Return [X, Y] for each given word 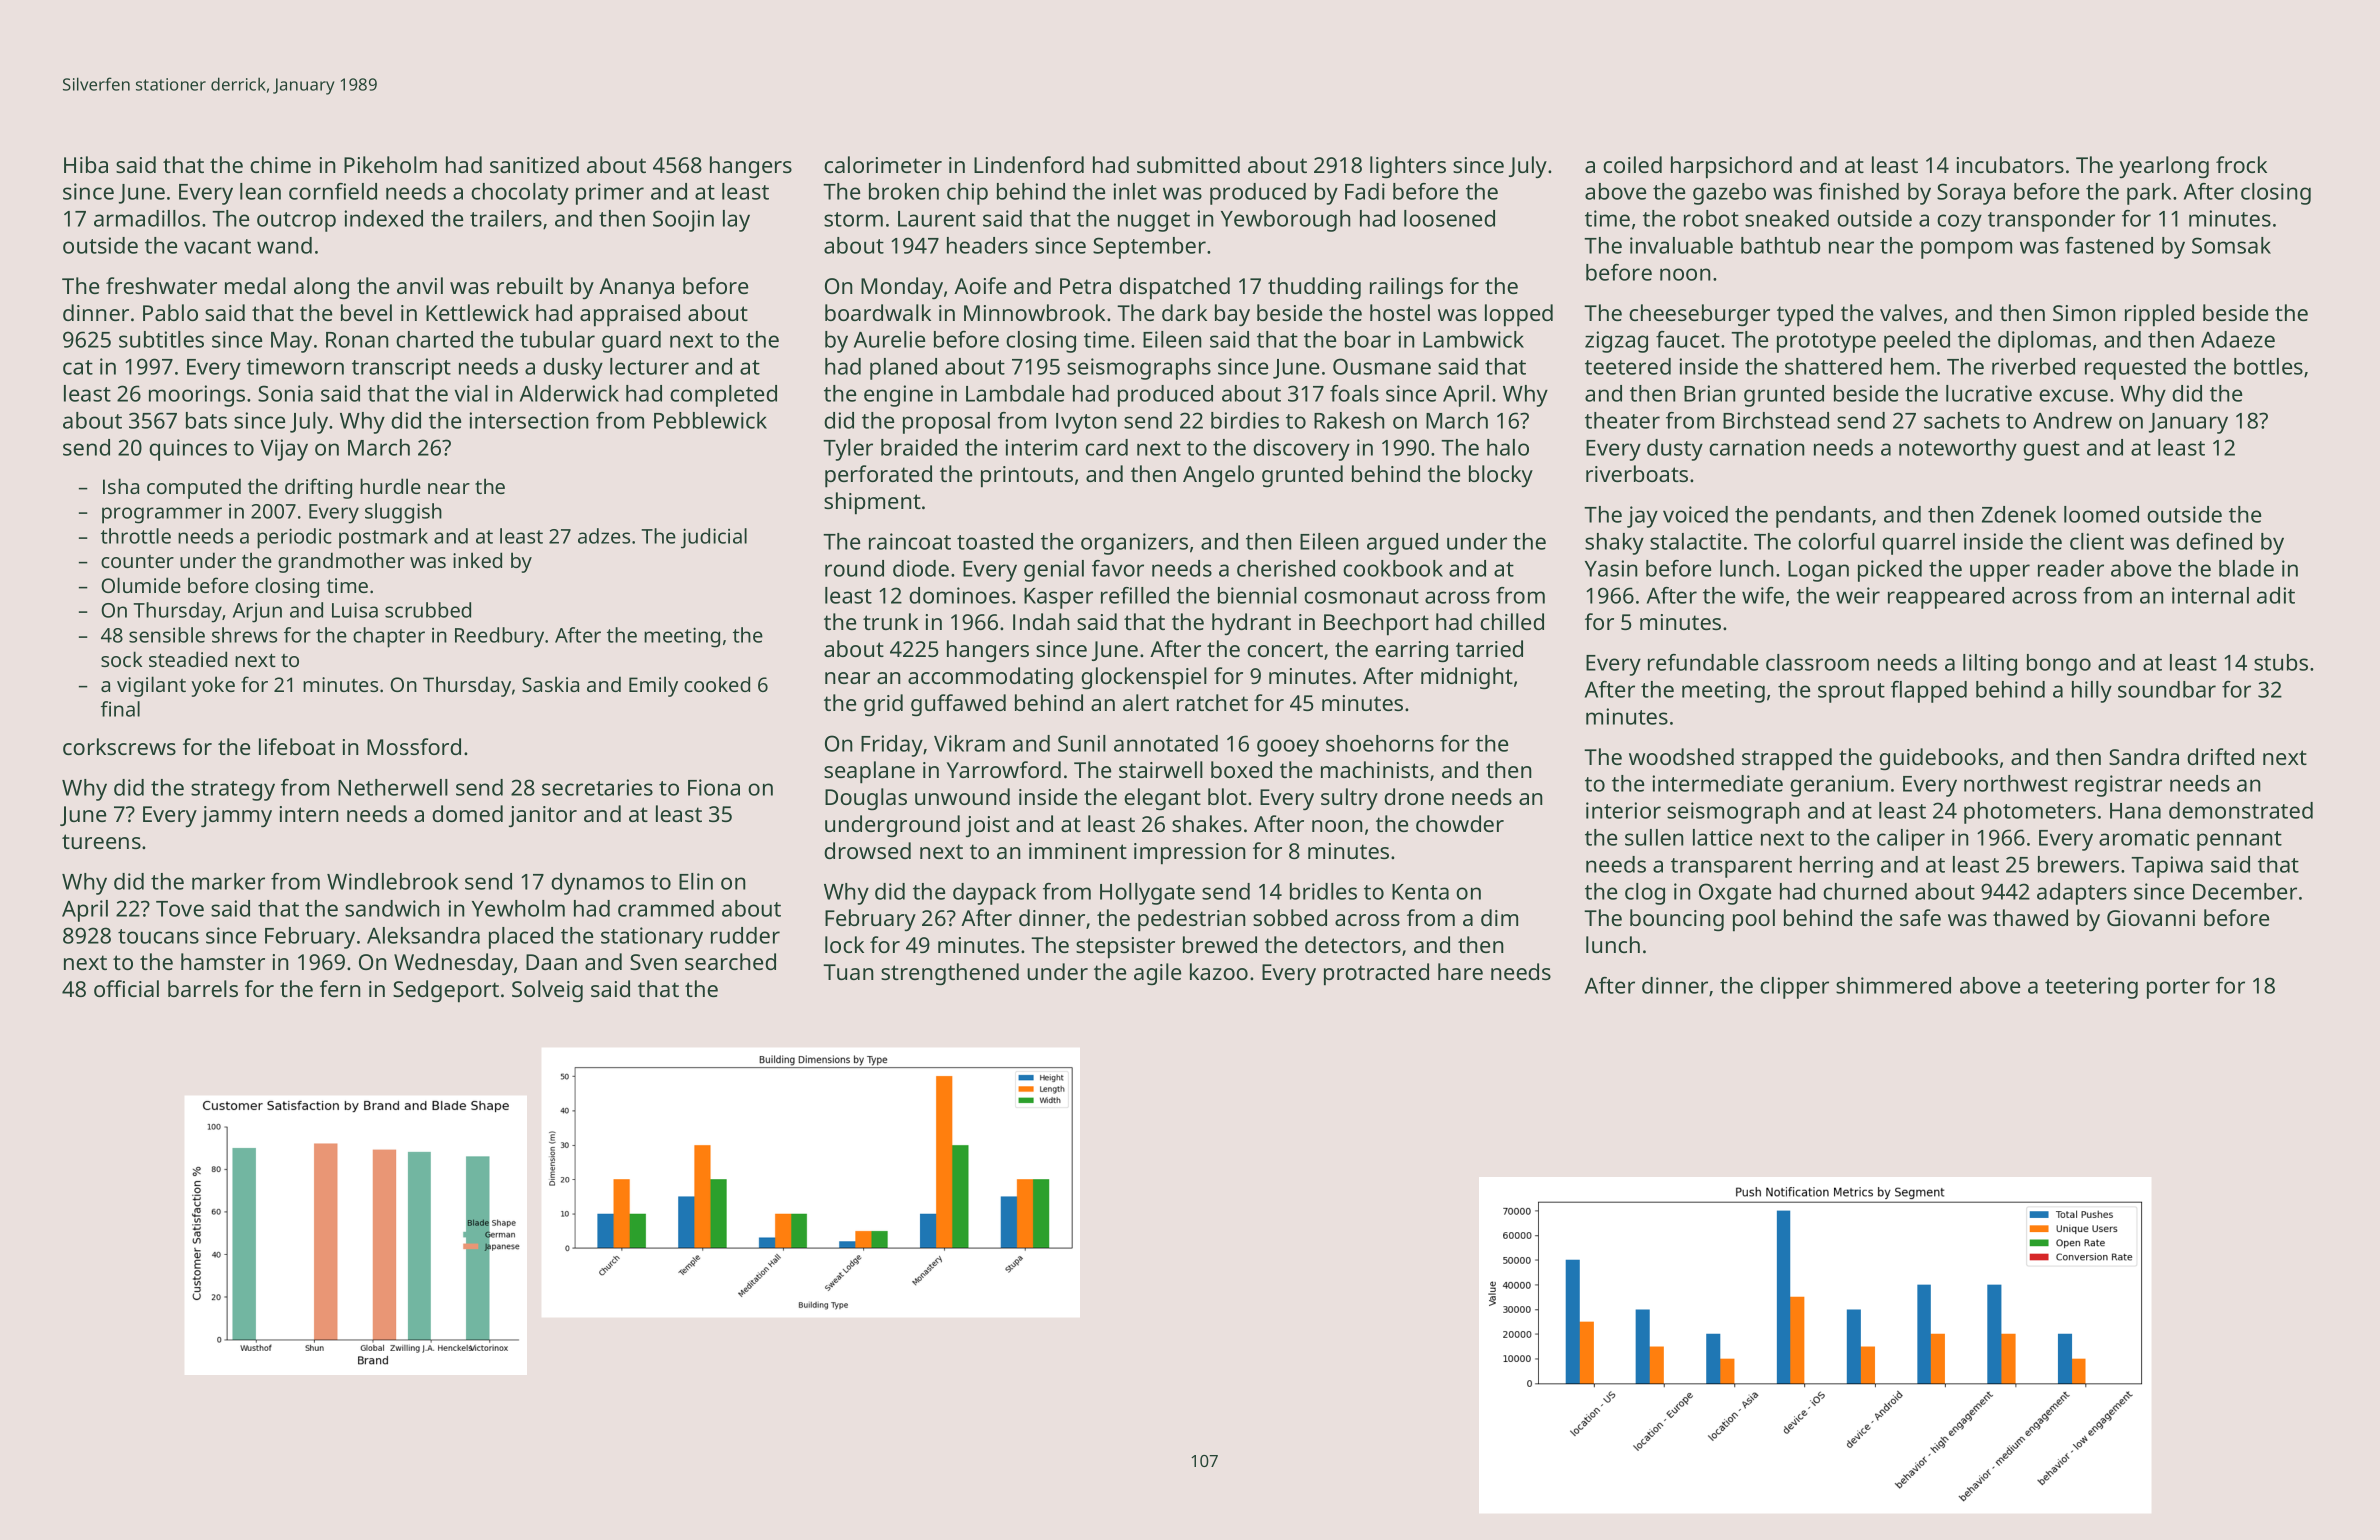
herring [1836, 867]
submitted [1188, 164]
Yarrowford [1004, 769]
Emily [653, 686]
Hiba [86, 164]
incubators [2010, 164]
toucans [158, 936]
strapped [1787, 759]
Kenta [1420, 892]
